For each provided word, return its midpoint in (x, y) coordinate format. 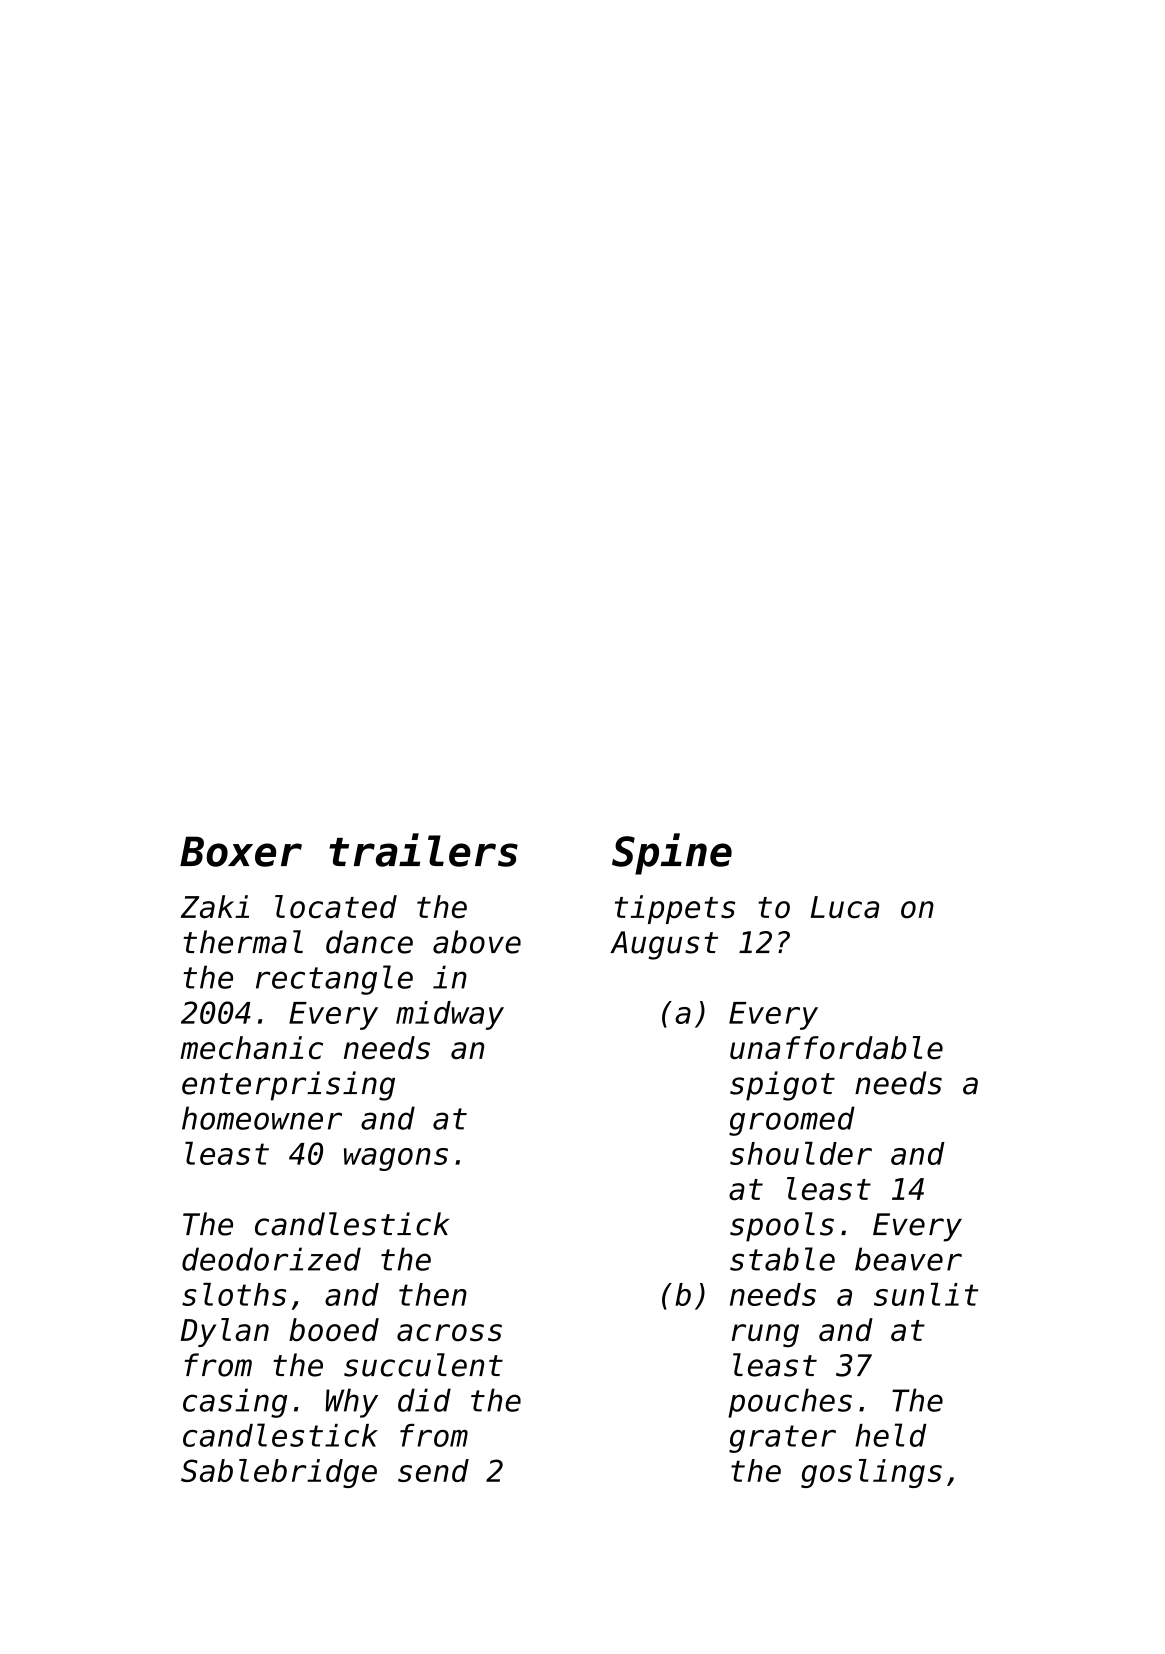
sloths (234, 1294)
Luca (845, 907)
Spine (672, 854)
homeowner (262, 1118)
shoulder (801, 1153)
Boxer (241, 851)
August (664, 945)
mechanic (251, 1048)
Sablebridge (279, 1473)
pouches (790, 1403)
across (449, 1333)
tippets (675, 909)
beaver (908, 1259)
